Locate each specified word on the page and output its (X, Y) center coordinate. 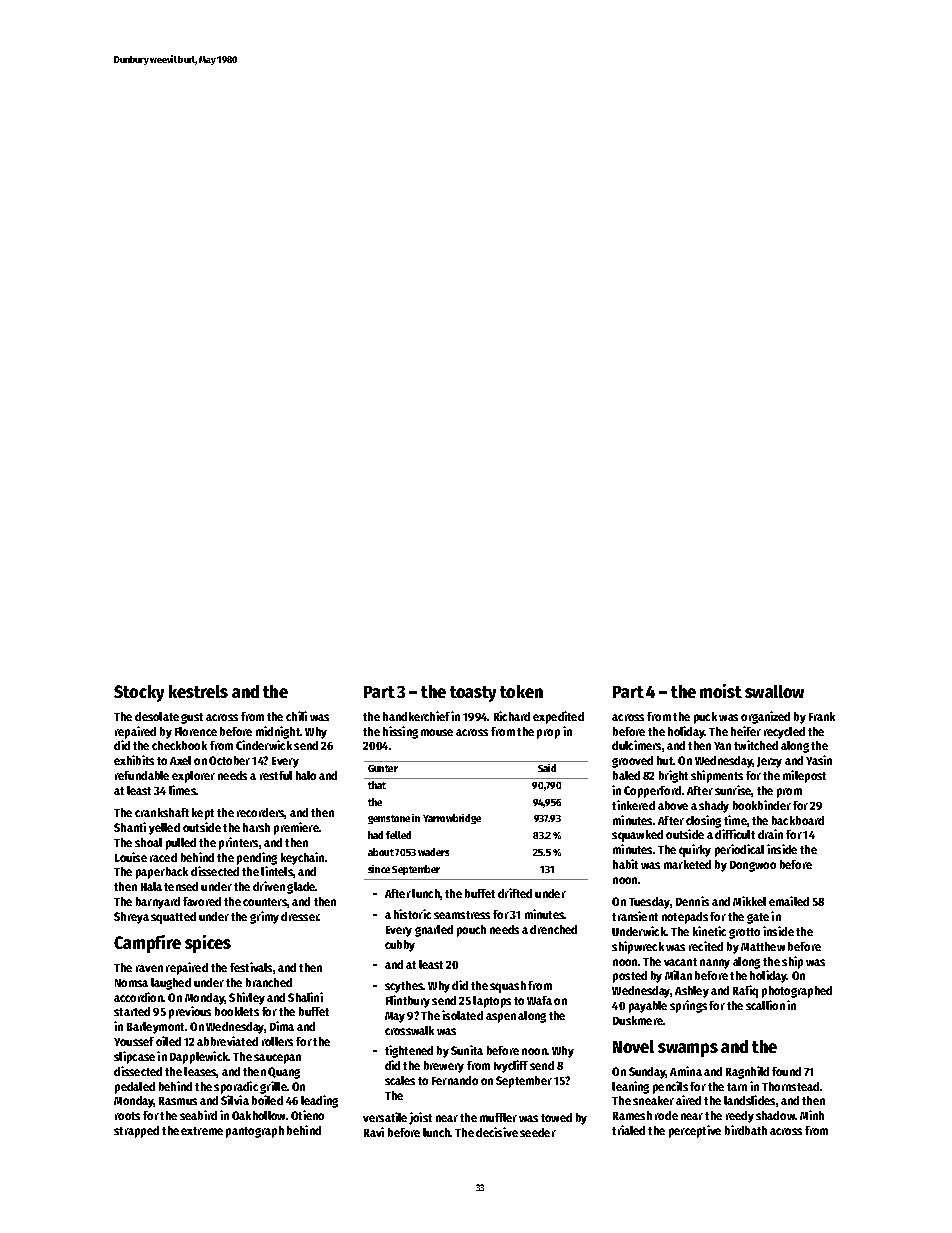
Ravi (374, 1132)
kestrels (198, 691)
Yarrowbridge (452, 819)
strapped (136, 1132)
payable (648, 1007)
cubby (400, 946)
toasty (473, 694)
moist (721, 691)
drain (770, 834)
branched (269, 982)
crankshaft (162, 812)
